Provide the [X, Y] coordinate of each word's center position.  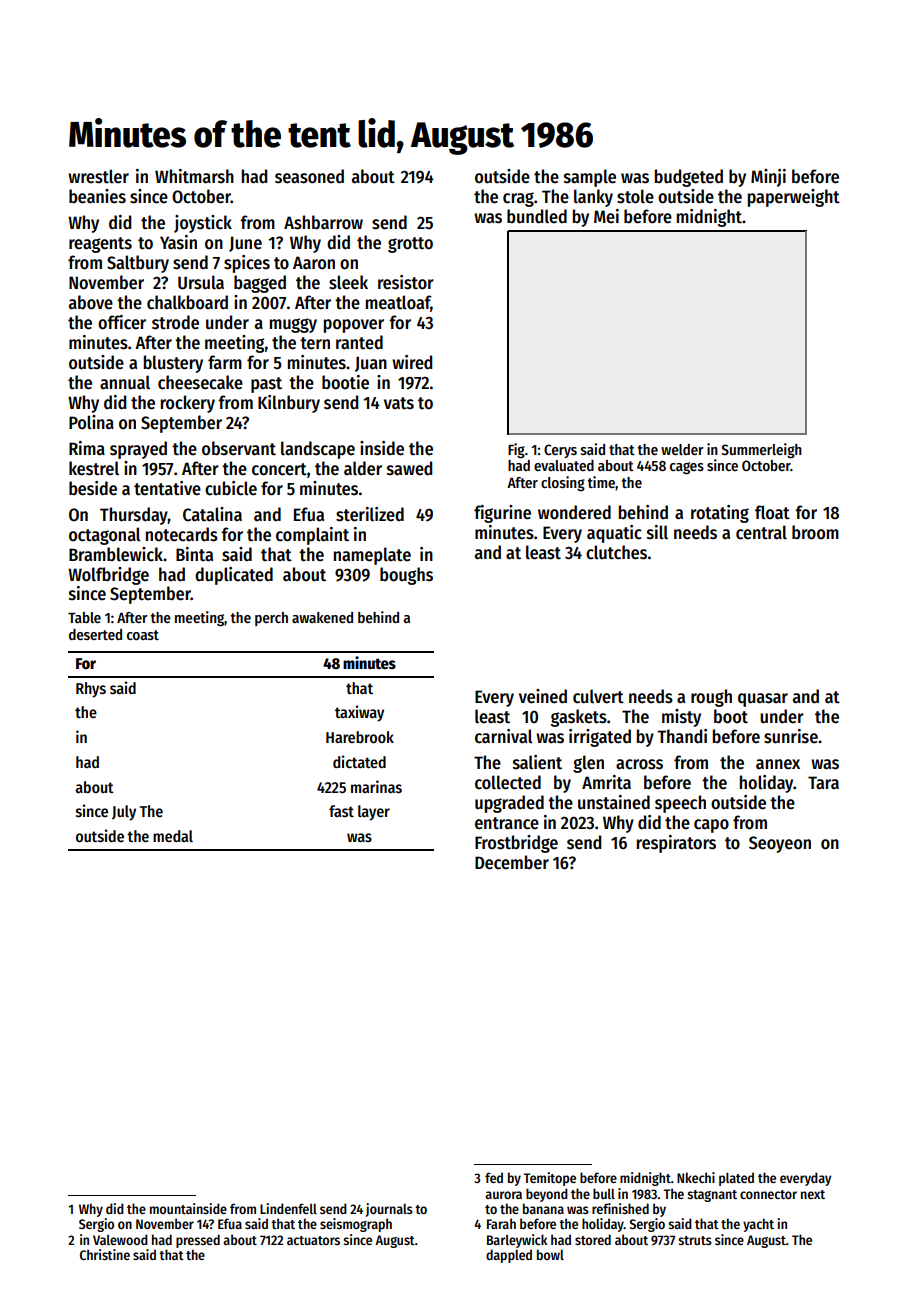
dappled [509, 1256]
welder [682, 449]
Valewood [120, 1239]
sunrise [791, 736]
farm [225, 362]
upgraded [509, 804]
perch [271, 619]
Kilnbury [289, 404]
